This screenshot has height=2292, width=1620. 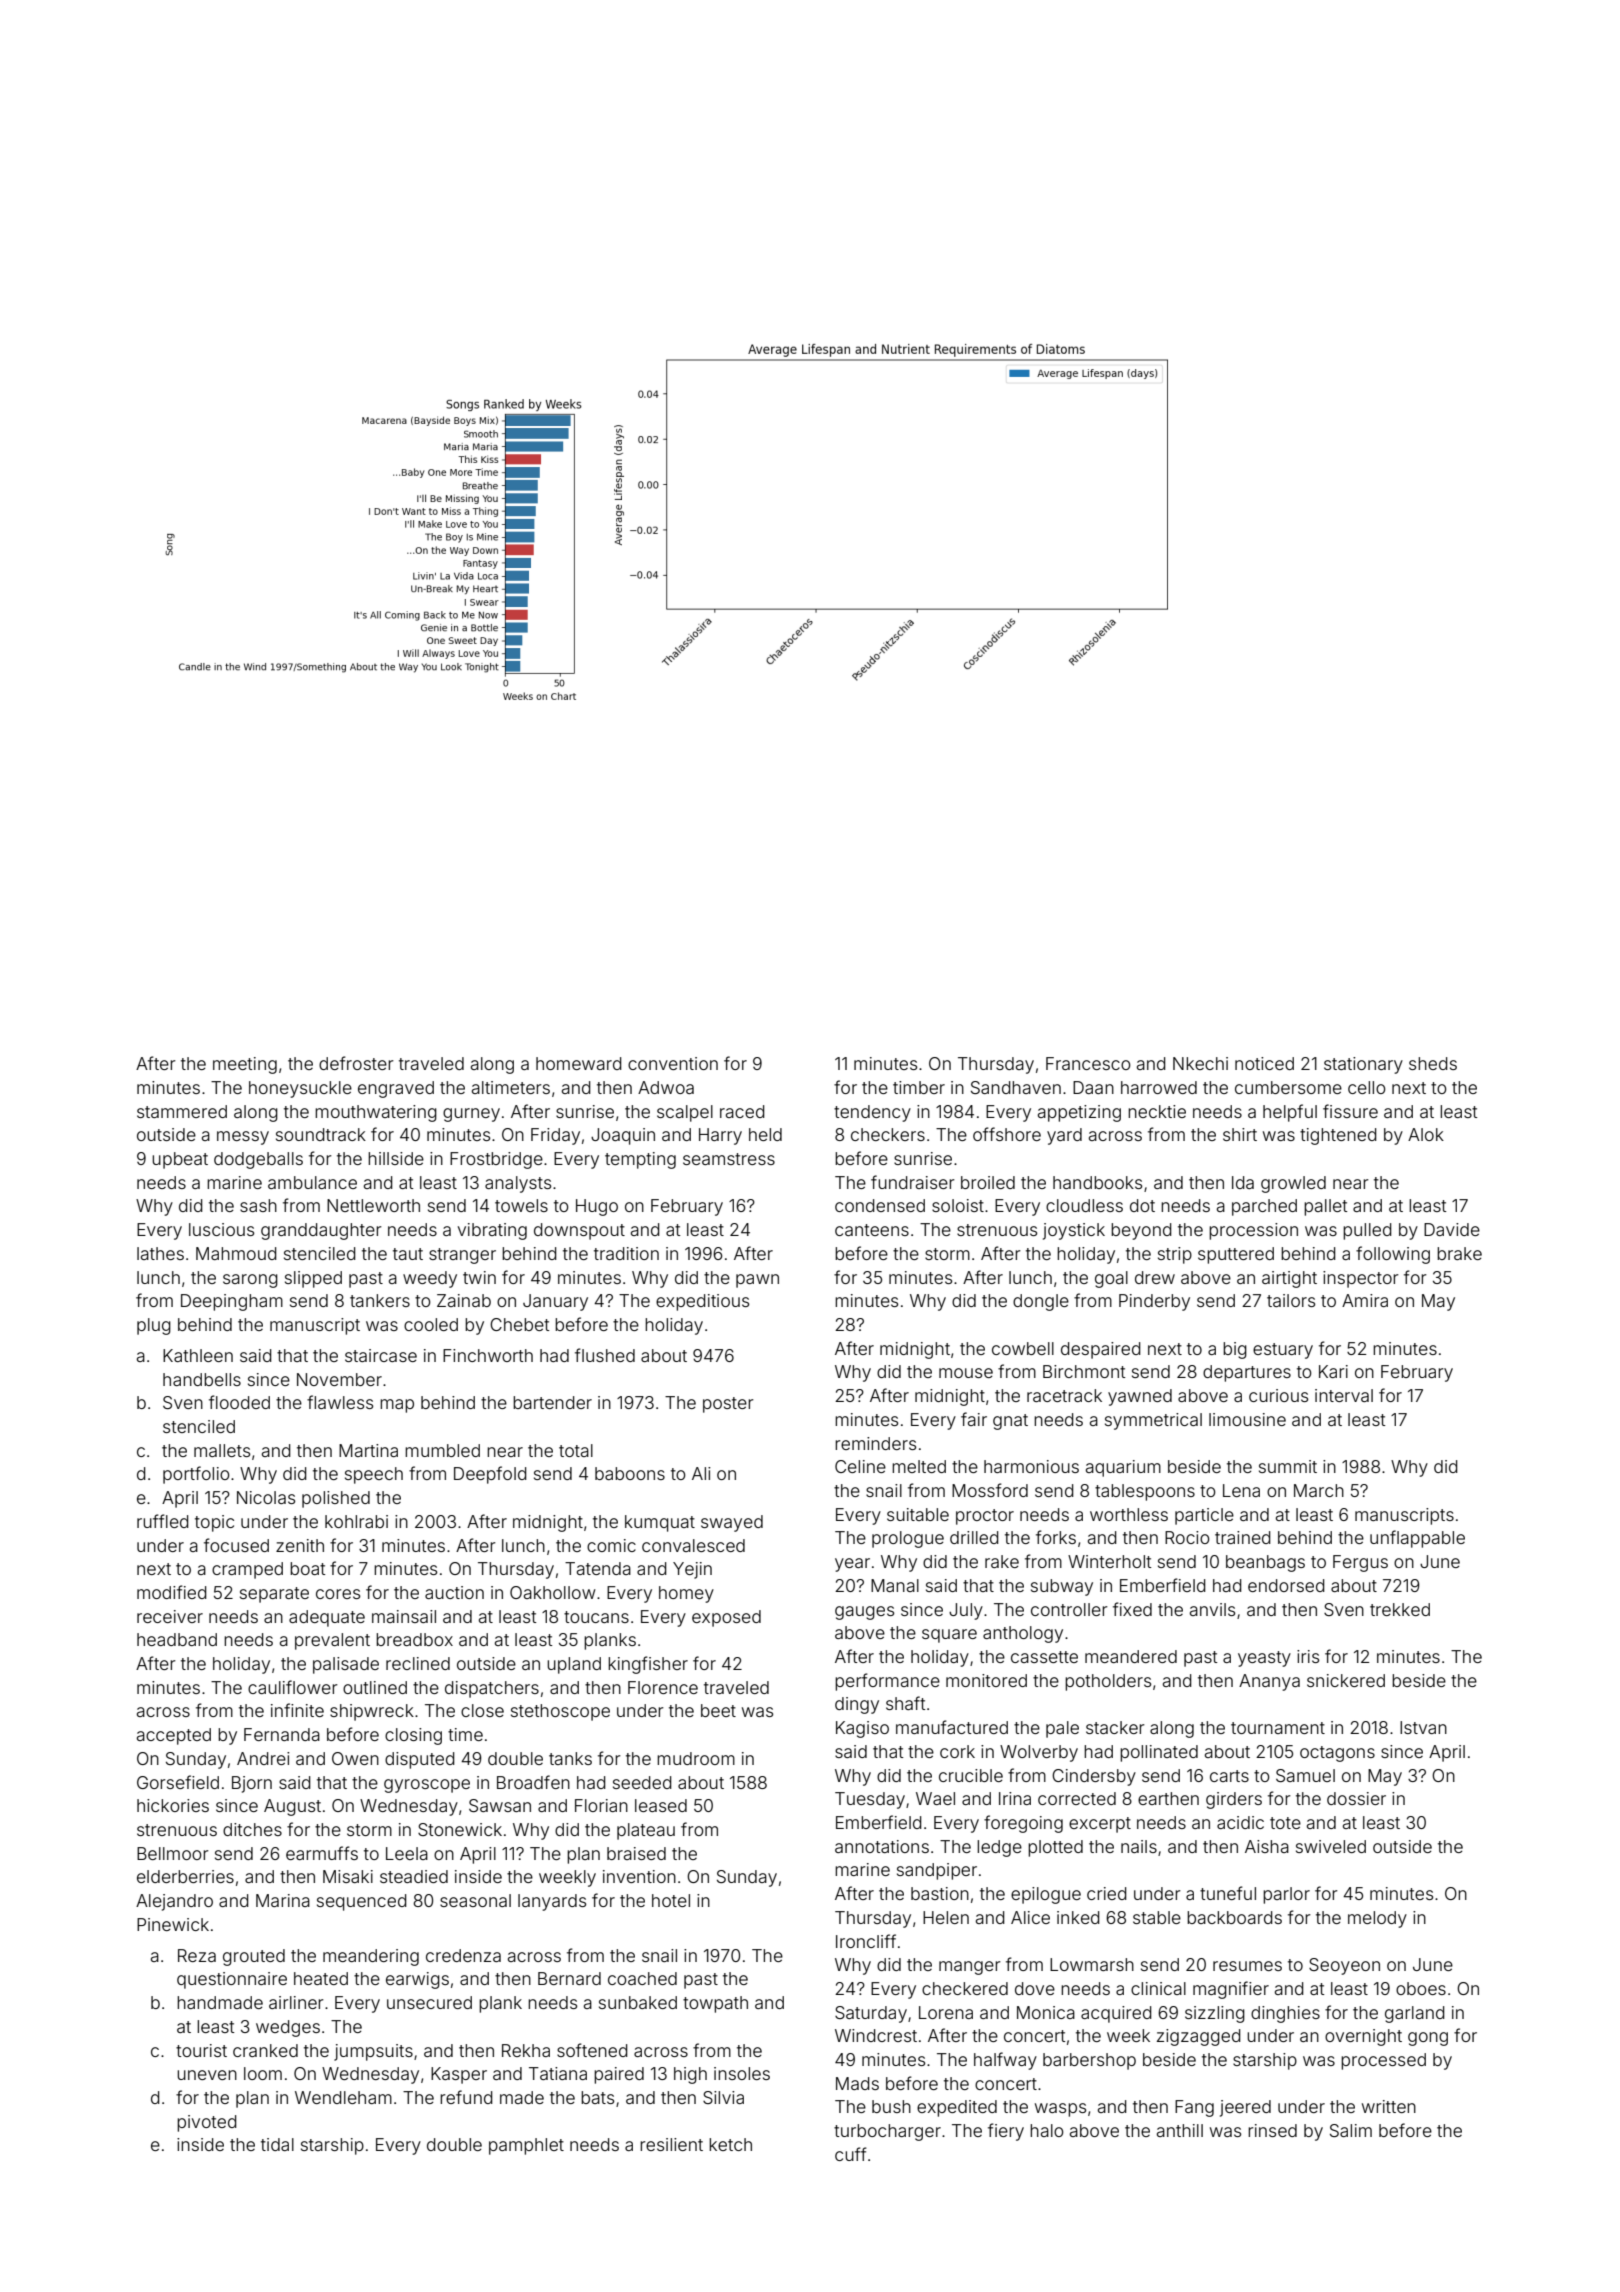 What do you see at coordinates (163, 1521) in the screenshot?
I see `ruffled` at bounding box center [163, 1521].
